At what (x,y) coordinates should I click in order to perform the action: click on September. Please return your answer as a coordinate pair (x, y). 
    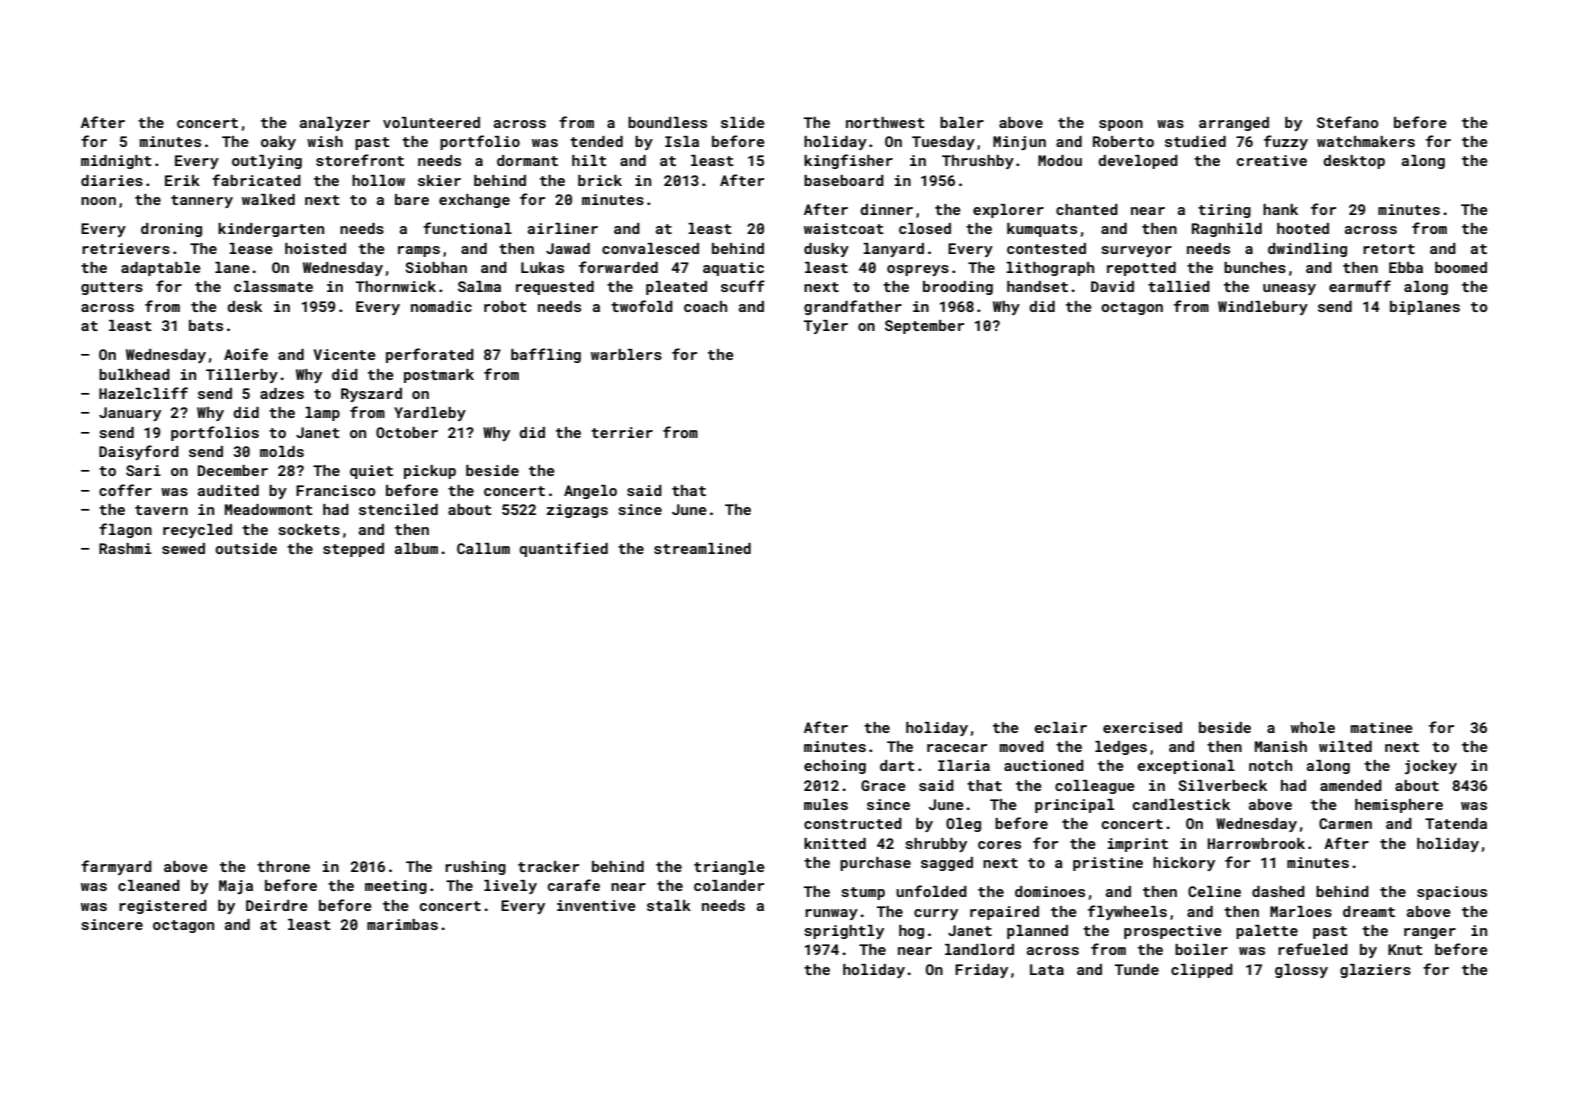
    Looking at the image, I should click on (924, 327).
